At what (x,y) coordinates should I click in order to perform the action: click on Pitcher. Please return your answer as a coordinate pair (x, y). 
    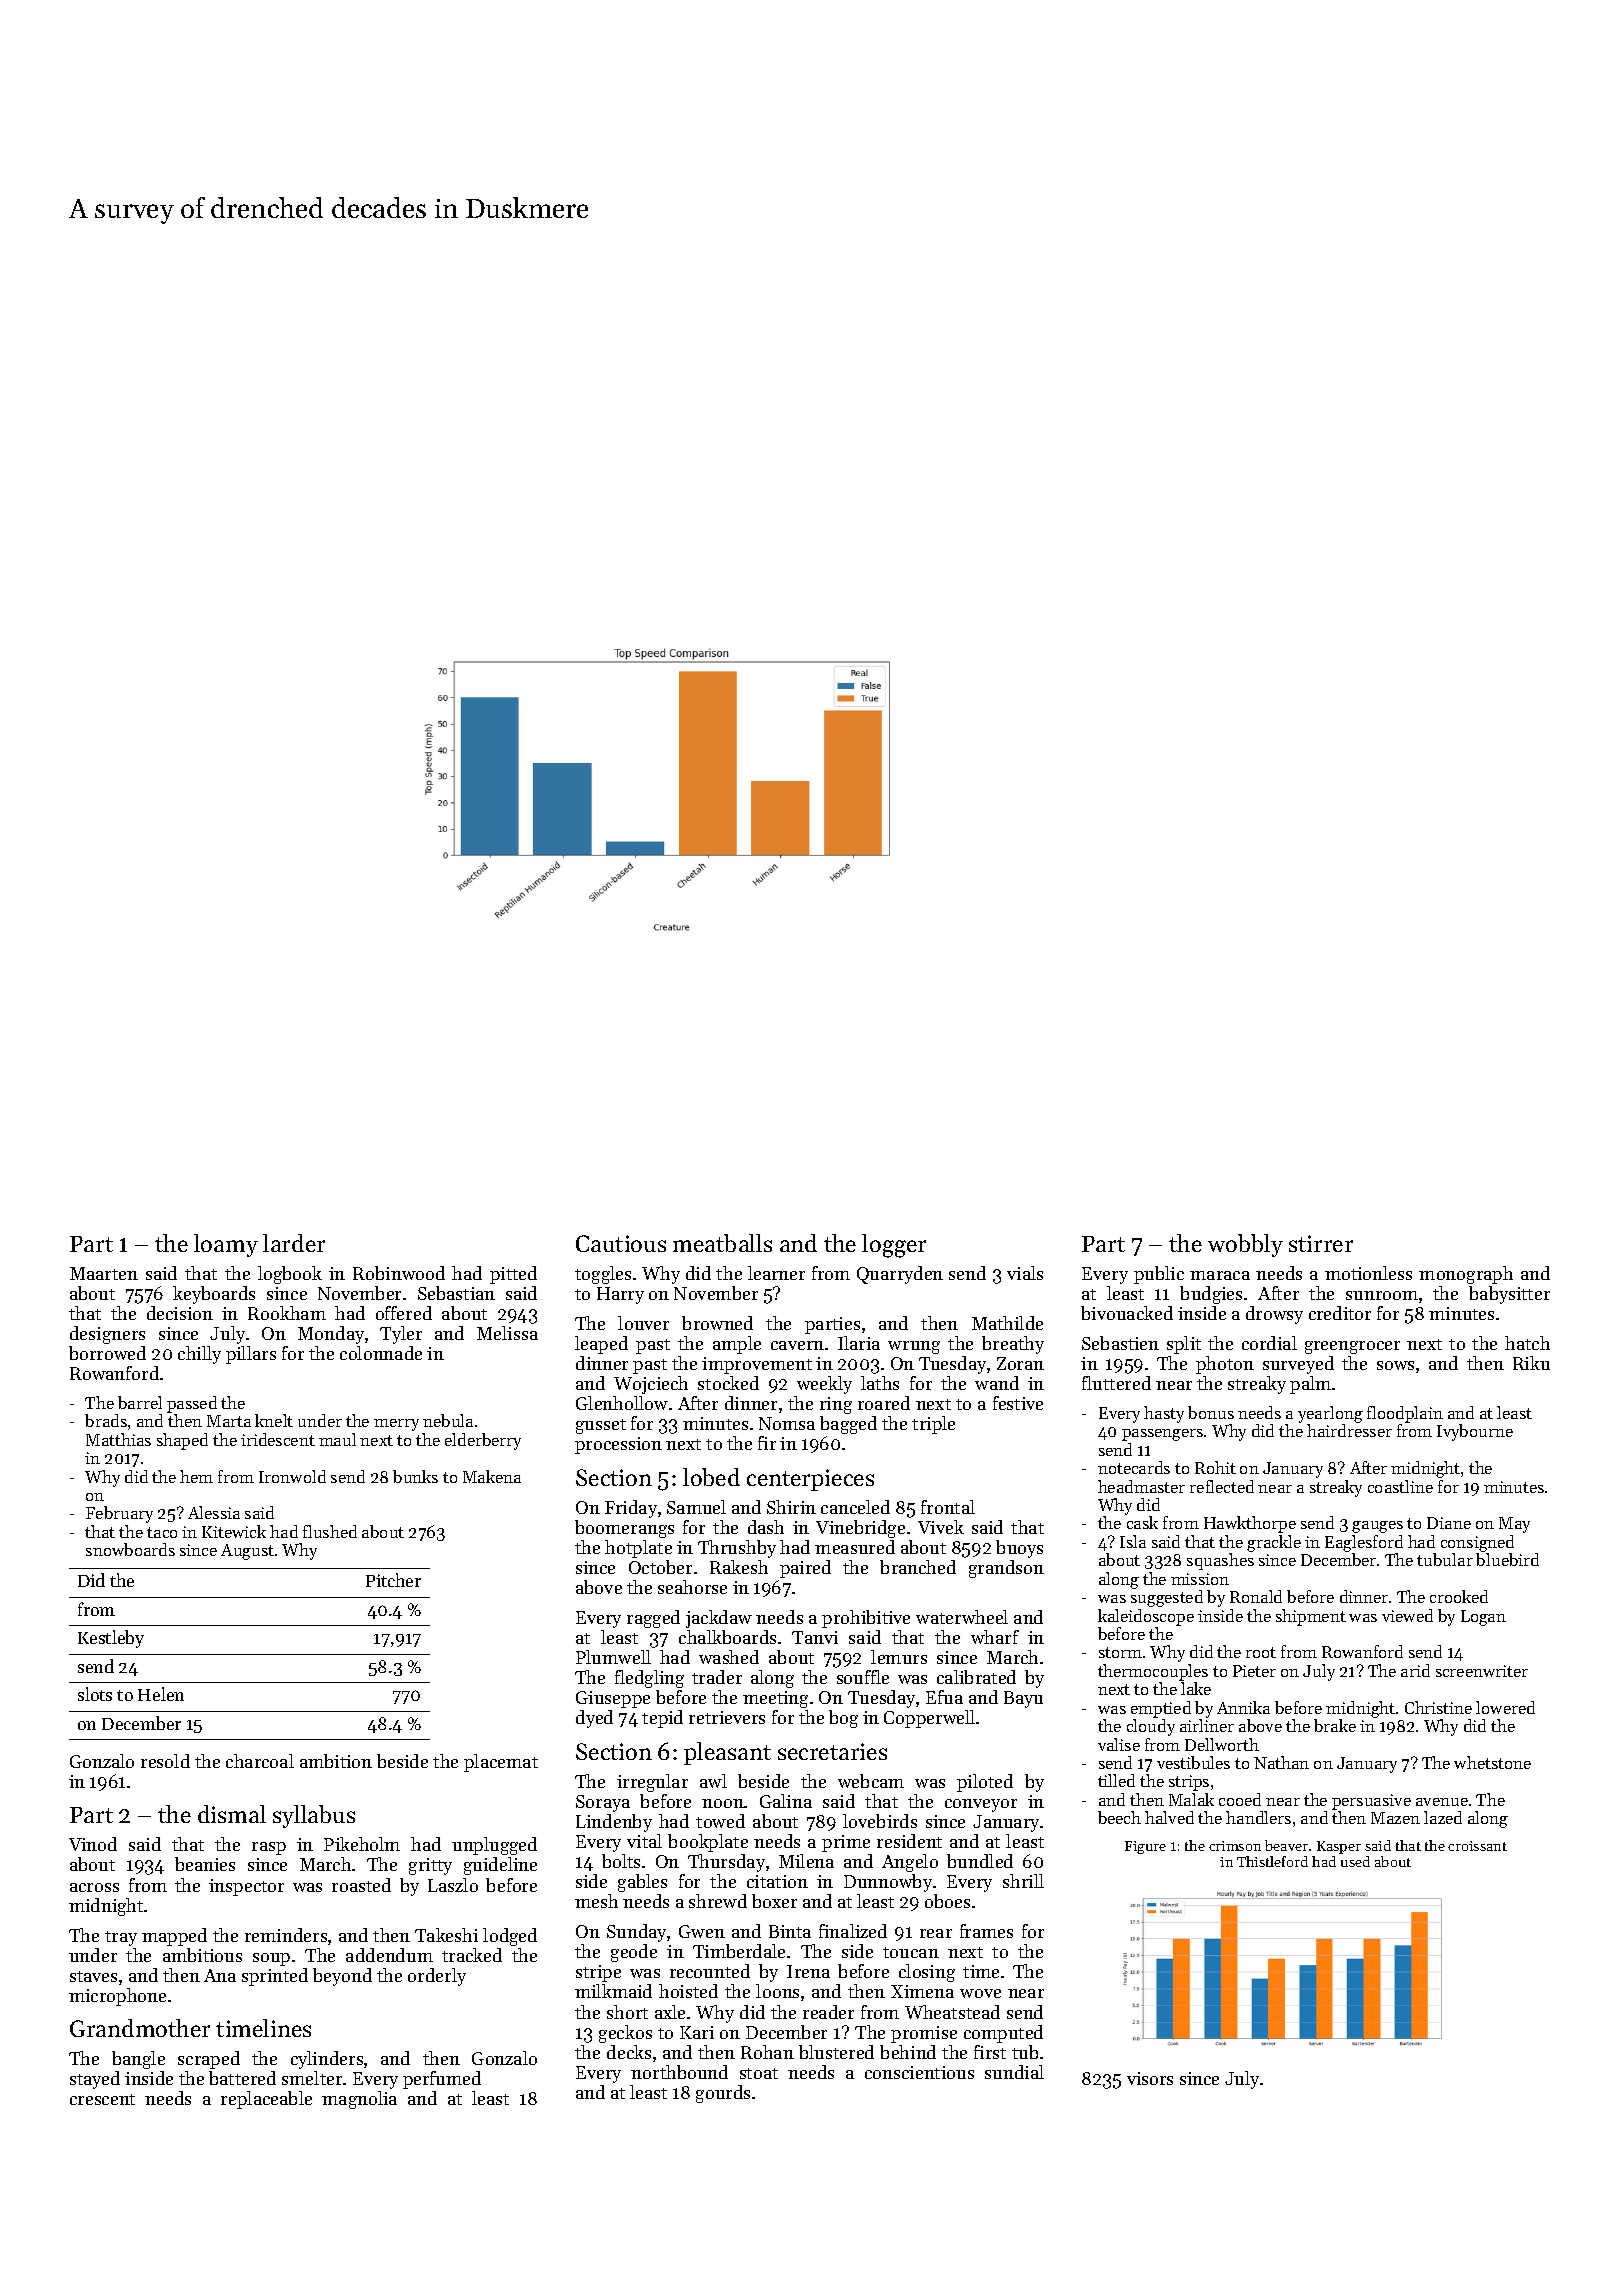
    Looking at the image, I should click on (393, 1580).
